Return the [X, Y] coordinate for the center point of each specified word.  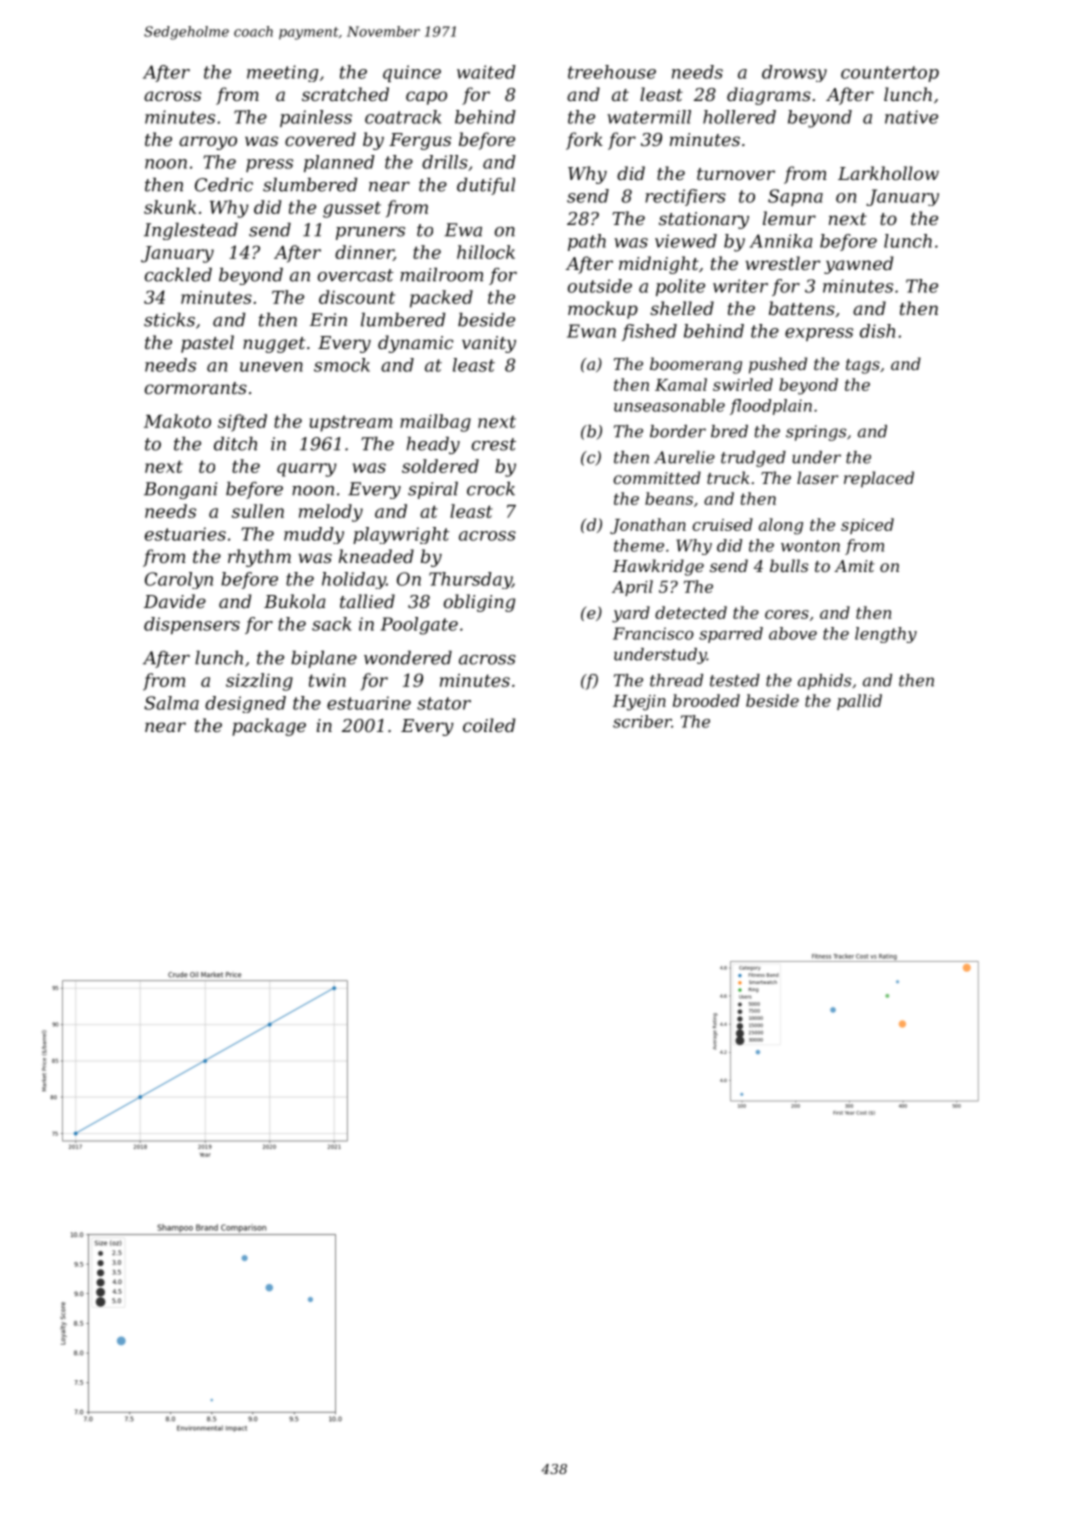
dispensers [192, 625]
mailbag [435, 423]
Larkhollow [888, 173]
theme [639, 545]
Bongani [180, 490]
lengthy [886, 635]
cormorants [196, 388]
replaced [879, 479]
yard [631, 614]
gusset [352, 209]
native [911, 117]
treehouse [612, 72]
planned [339, 163]
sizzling [259, 682]
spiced [867, 526]
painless [316, 118]
